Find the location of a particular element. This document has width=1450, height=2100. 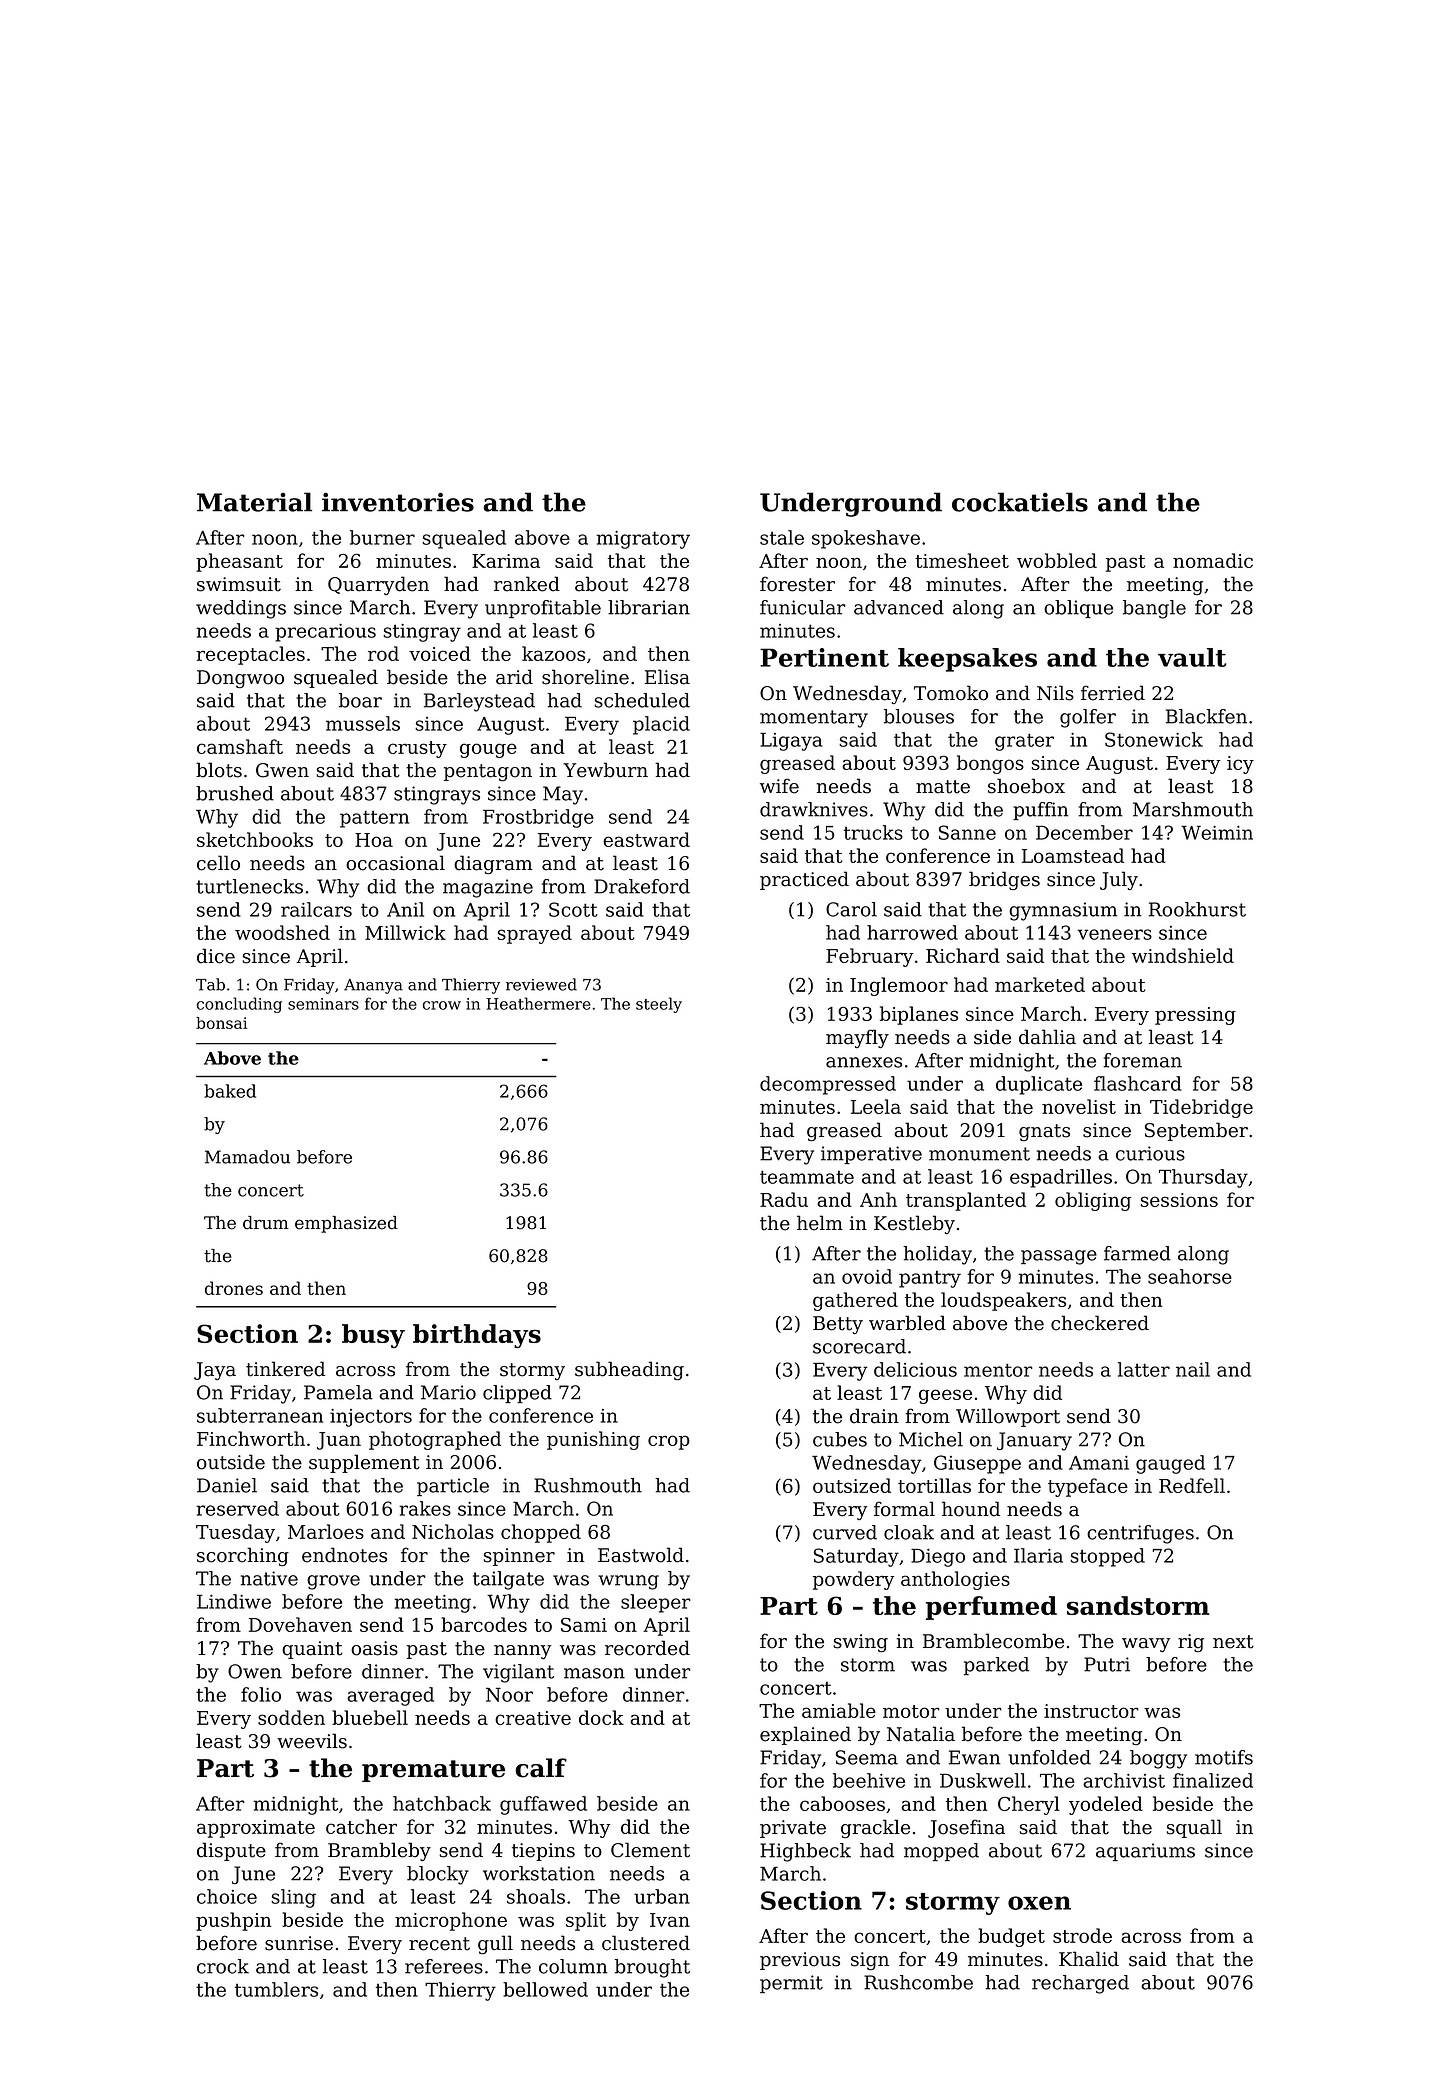

sleeper is located at coordinates (656, 1603).
